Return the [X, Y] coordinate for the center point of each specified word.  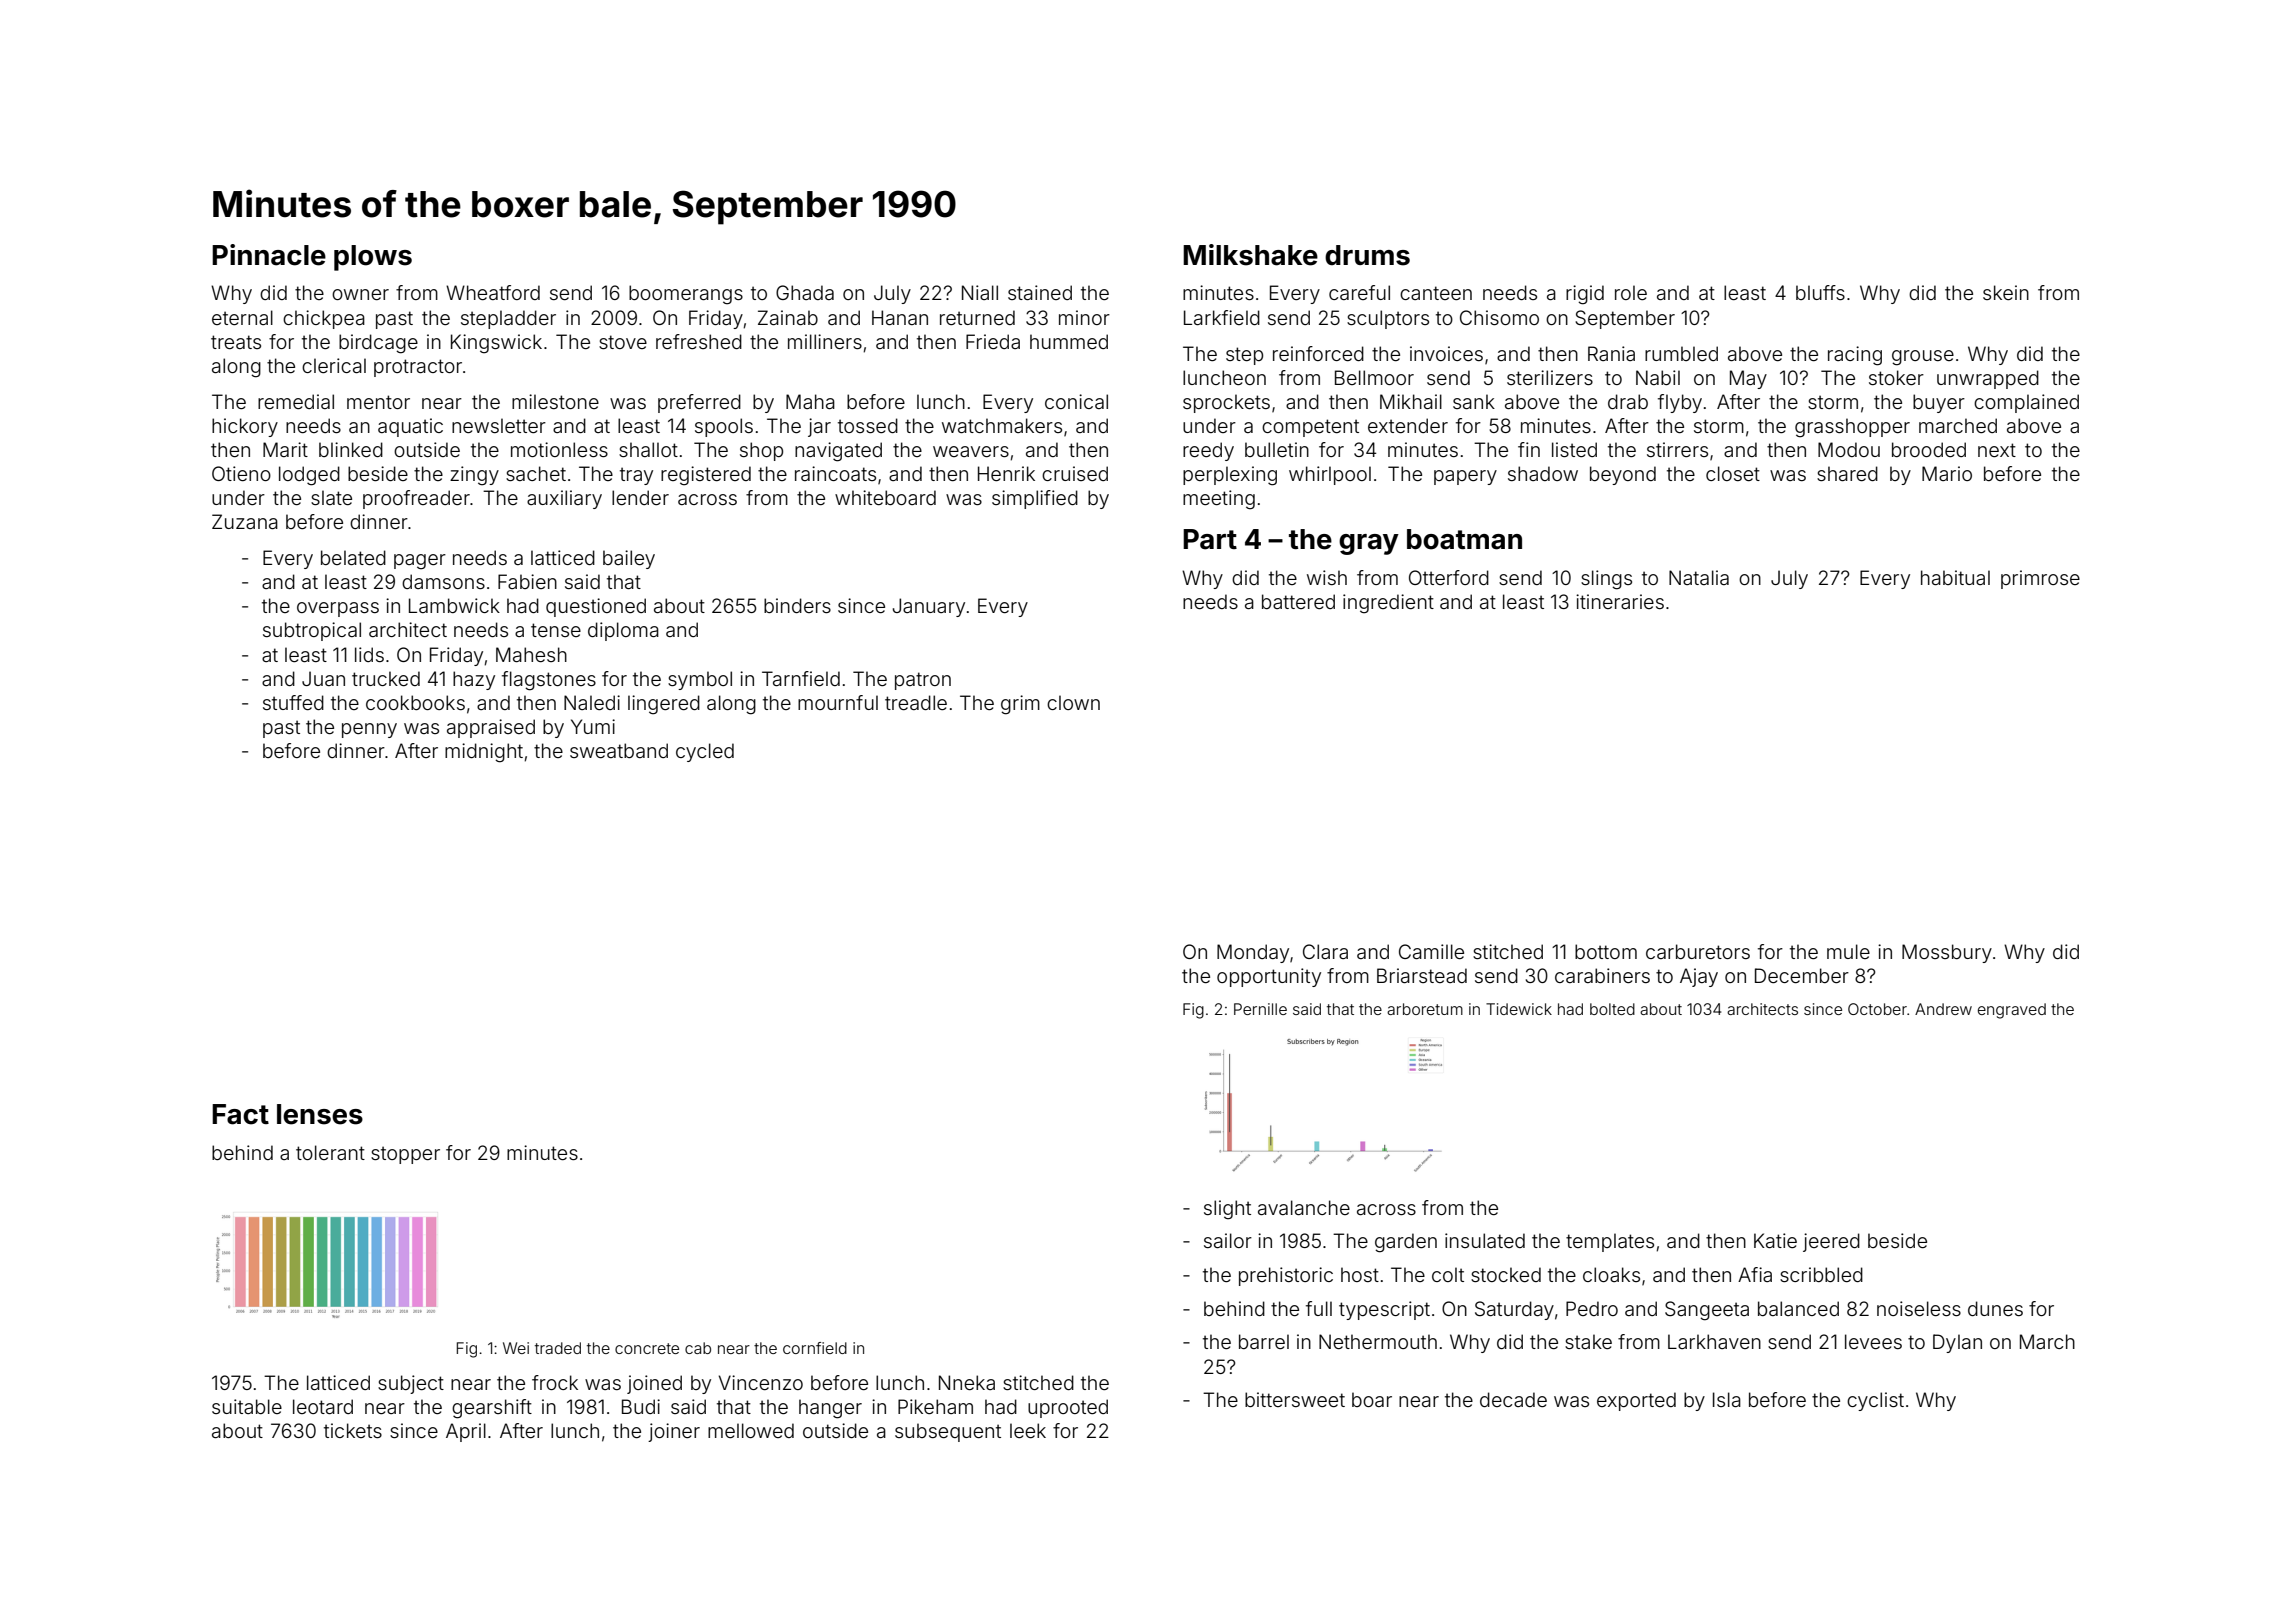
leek [1028, 1430]
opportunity [1269, 977]
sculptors [1388, 319]
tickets [353, 1430]
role [1631, 292]
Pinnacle [269, 255]
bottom [1606, 951]
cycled [705, 752]
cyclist [1875, 1401]
